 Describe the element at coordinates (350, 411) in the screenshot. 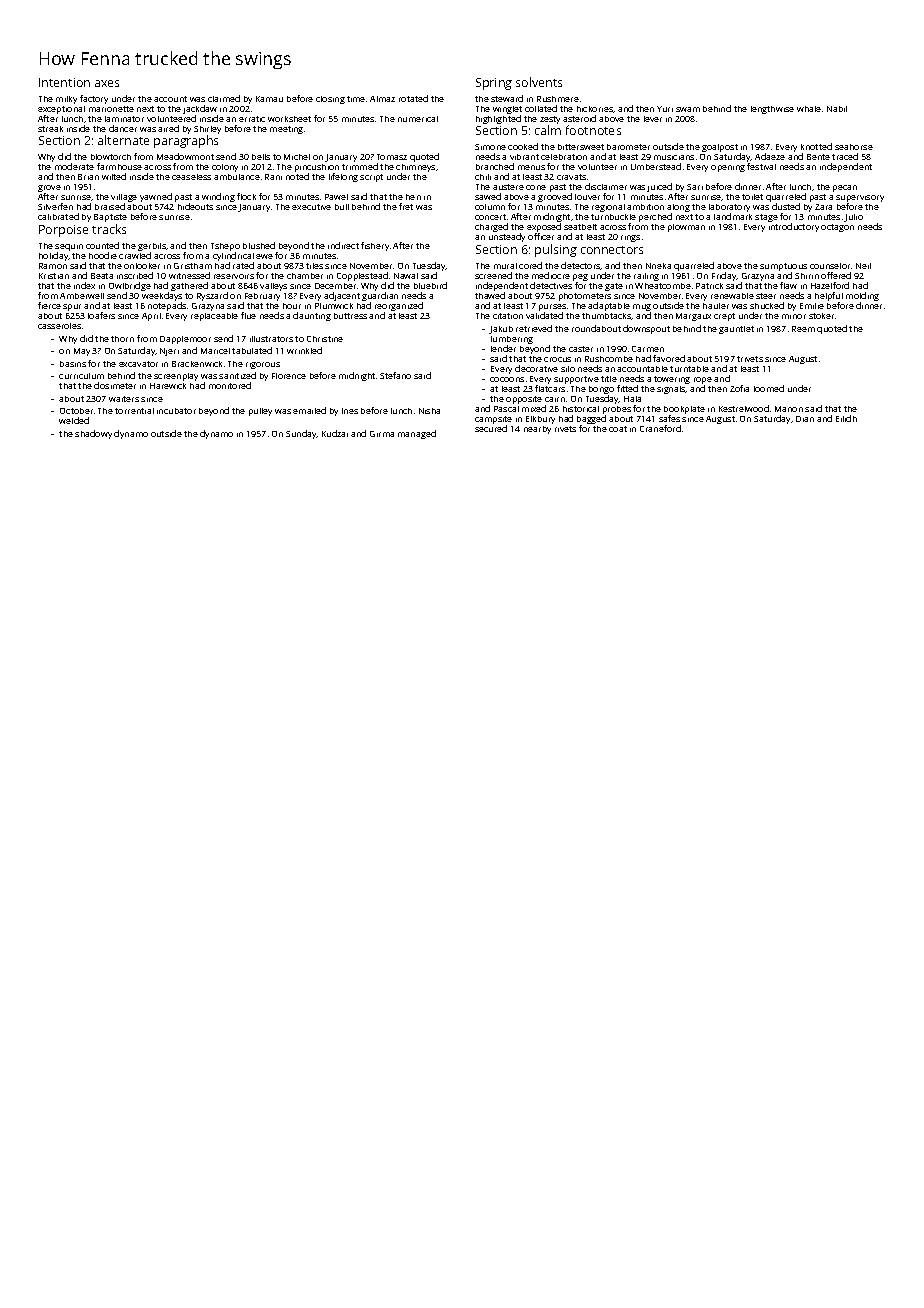

I see `Ines` at that location.
